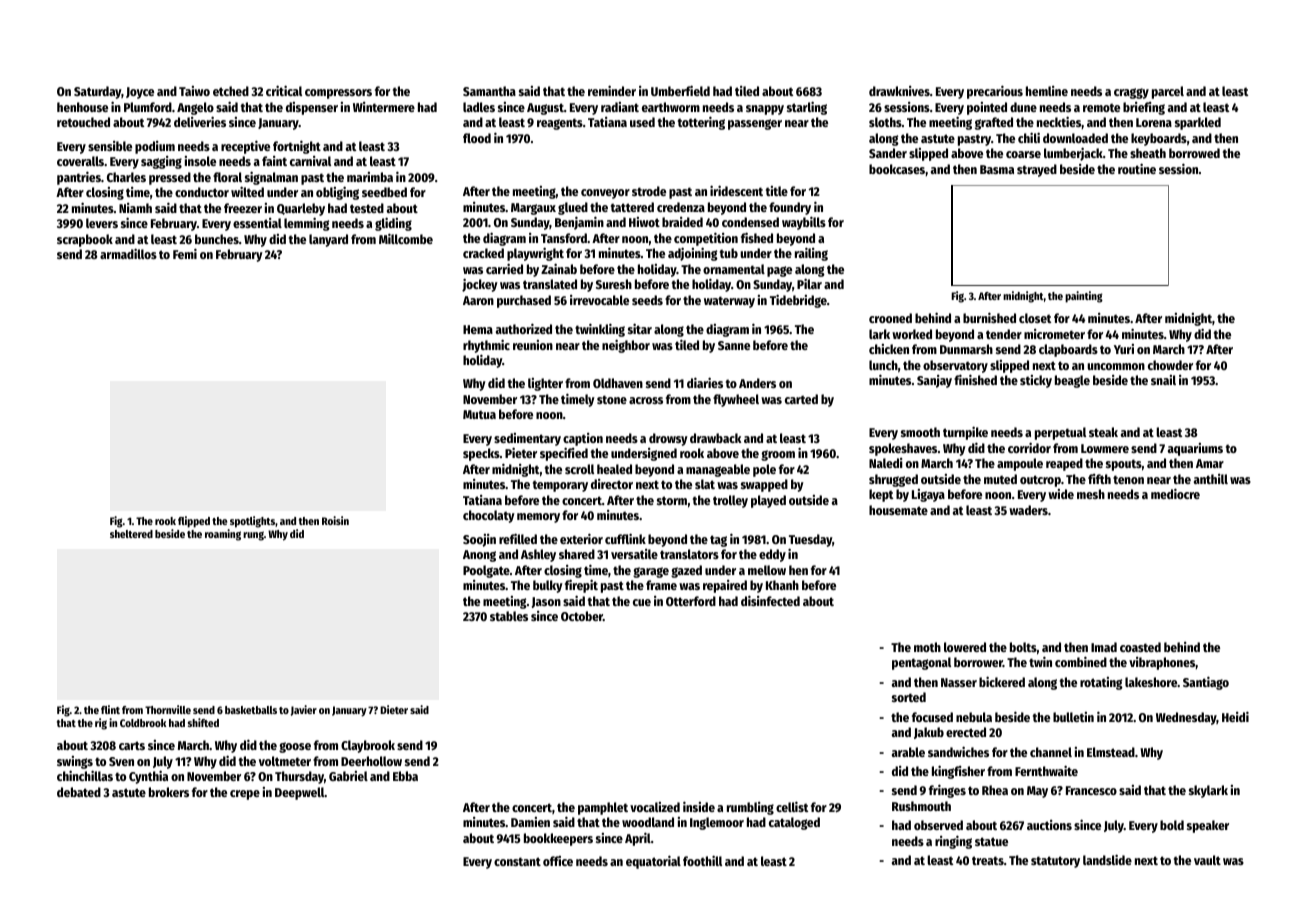  What do you see at coordinates (897, 169) in the screenshot?
I see `bookcases` at bounding box center [897, 169].
